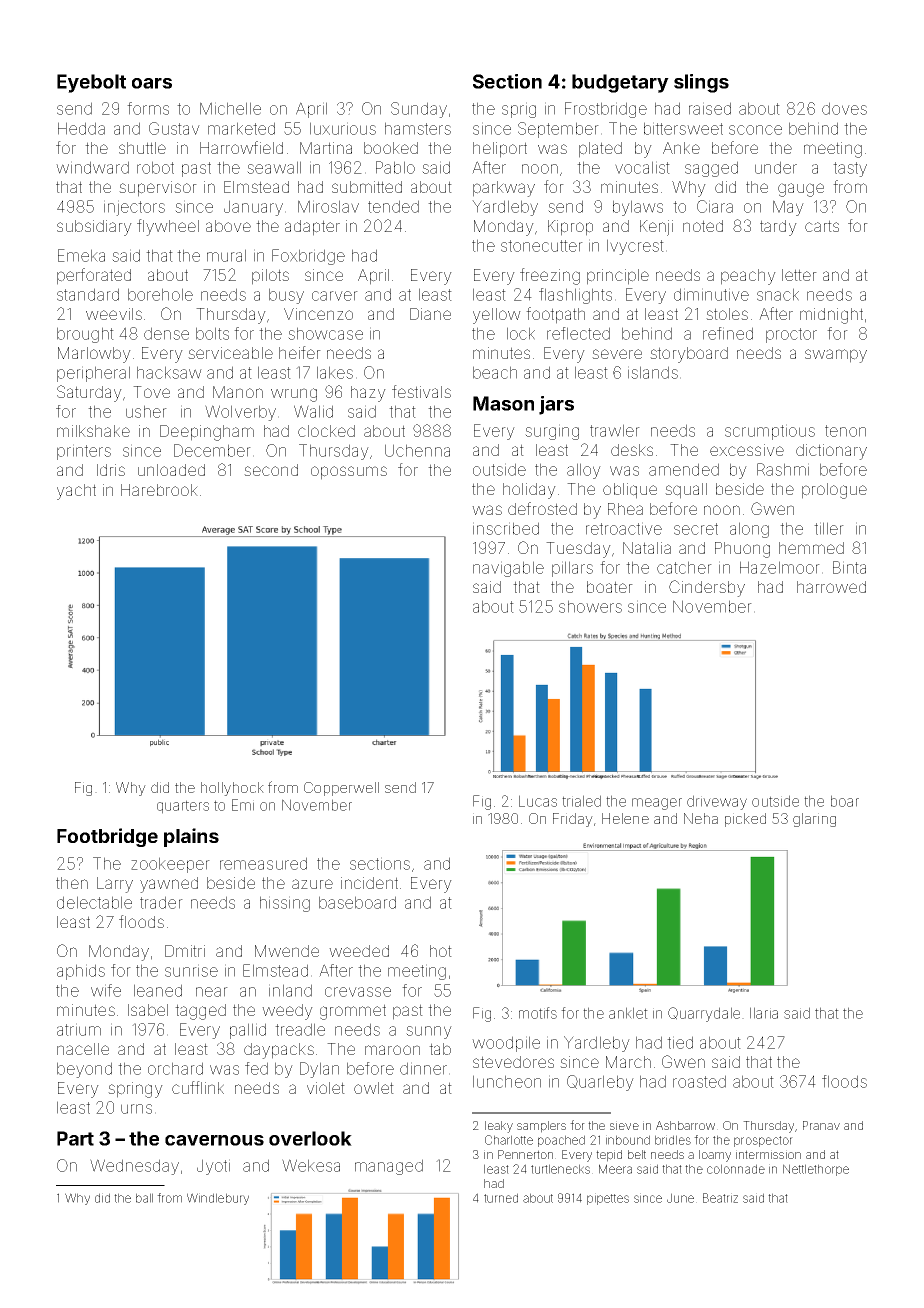 The height and width of the page is (1308, 924). What do you see at coordinates (620, 83) in the page?
I see `budgetary` at bounding box center [620, 83].
